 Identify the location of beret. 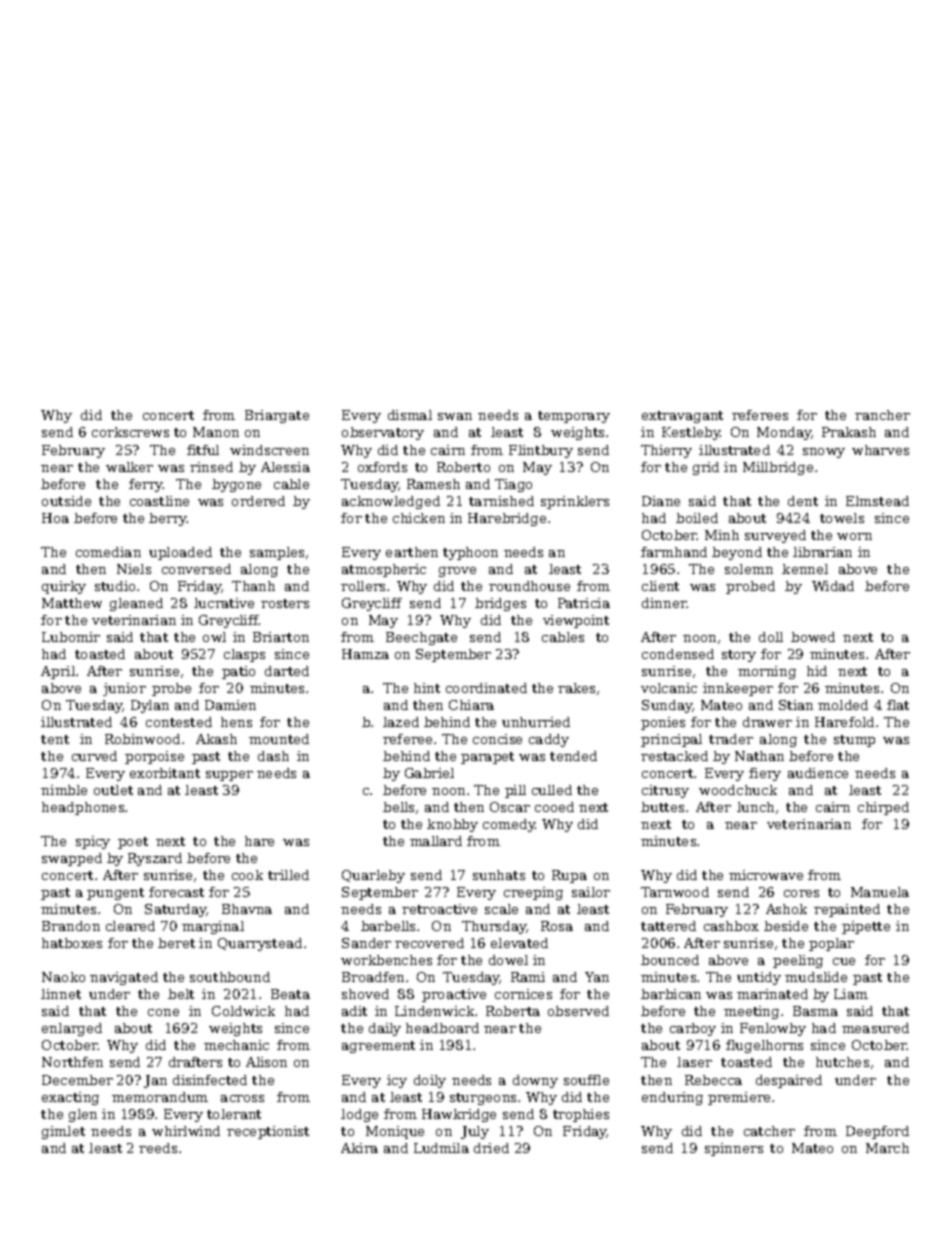
(176, 943).
